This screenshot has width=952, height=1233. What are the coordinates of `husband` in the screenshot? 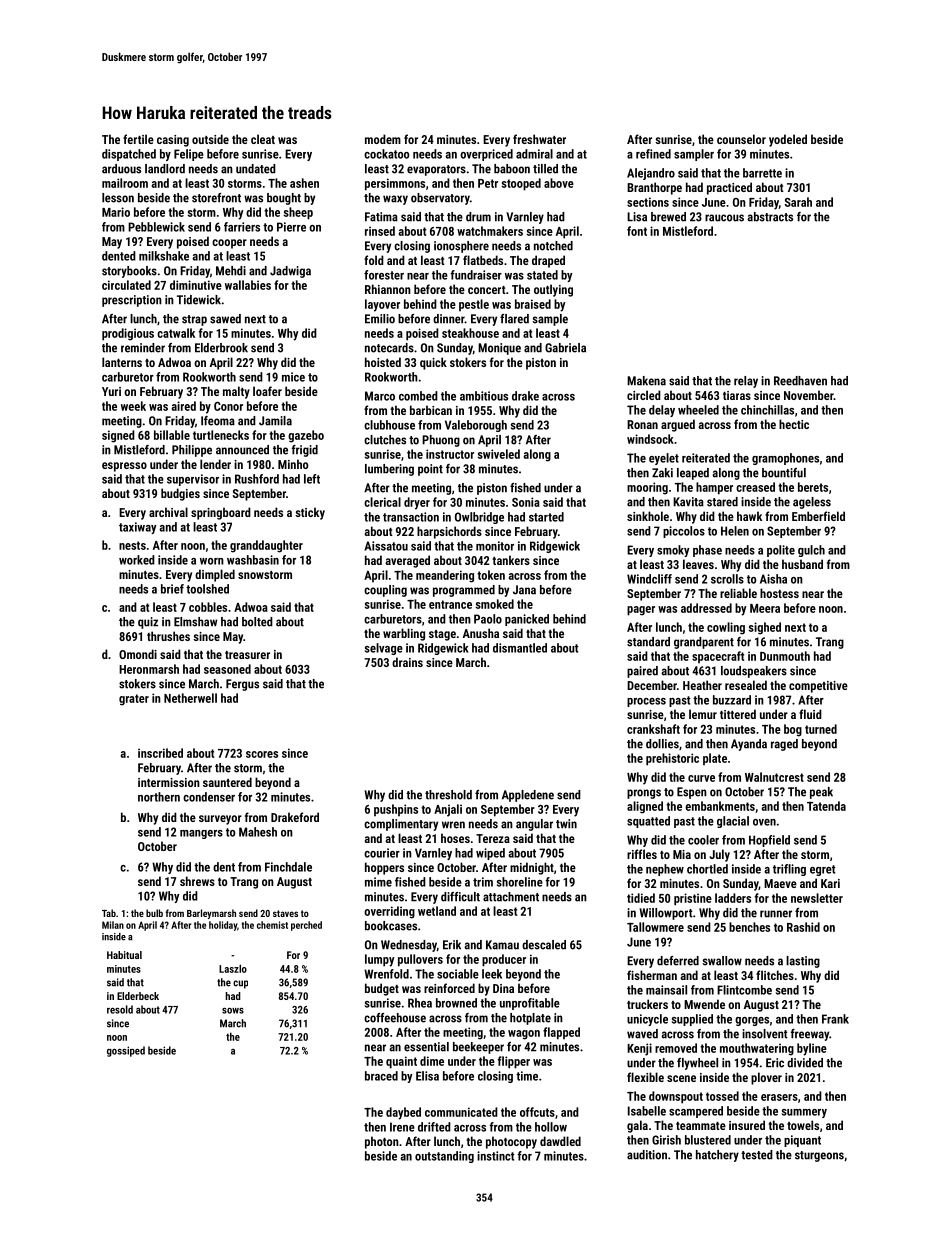 It's located at (802, 564).
